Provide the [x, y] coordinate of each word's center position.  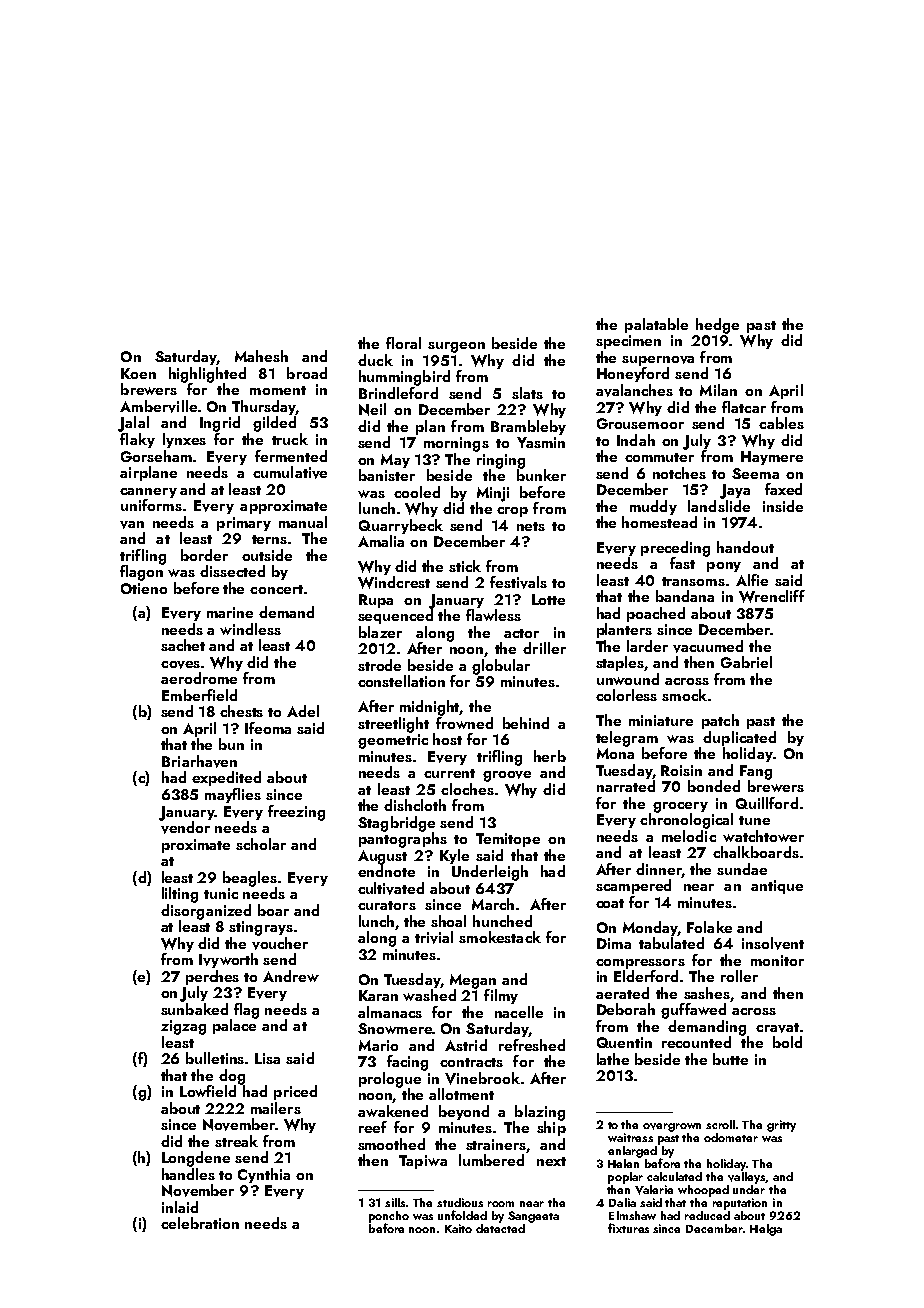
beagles [250, 879]
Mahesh [261, 356]
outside [267, 555]
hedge [717, 326]
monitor [777, 960]
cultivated [391, 888]
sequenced [395, 616]
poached [656, 614]
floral [403, 343]
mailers [276, 1108]
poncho [389, 1217]
